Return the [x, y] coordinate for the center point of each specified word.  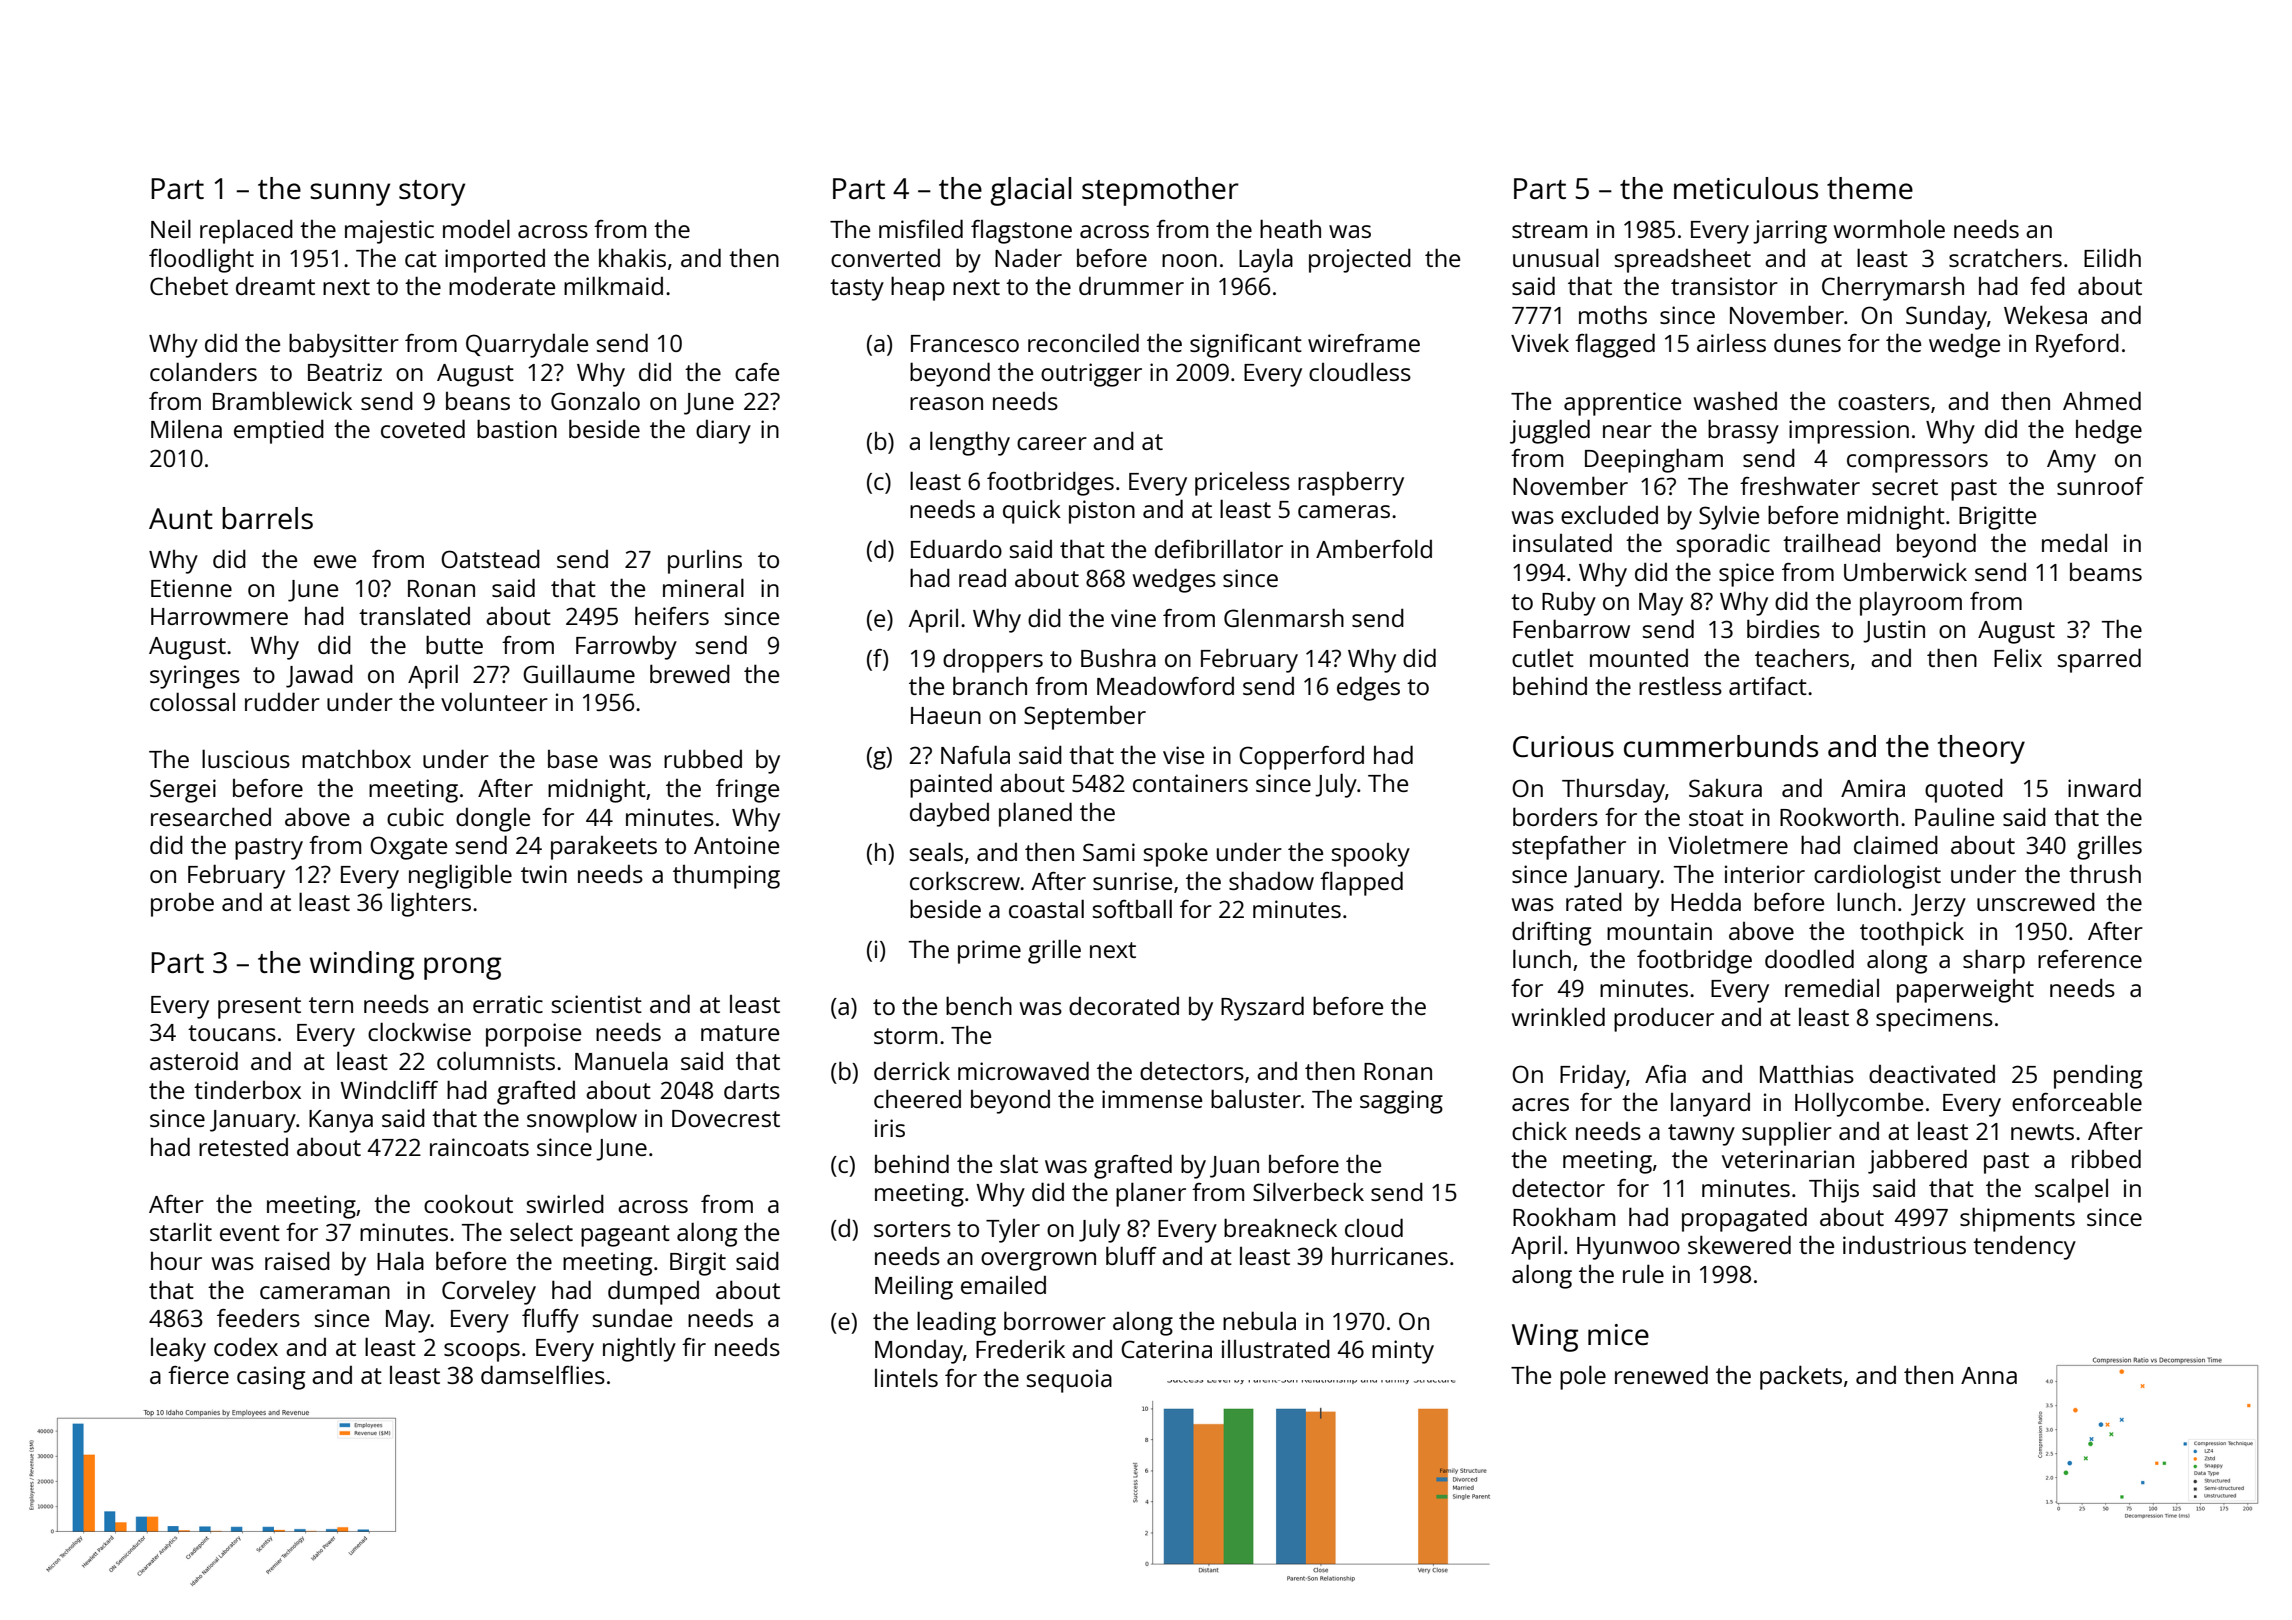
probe [182, 905]
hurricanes [1390, 1256]
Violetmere [1728, 845]
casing [271, 1378]
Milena [186, 428]
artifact [1768, 686]
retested [243, 1147]
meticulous [1746, 188]
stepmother [1160, 191]
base [573, 759]
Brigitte [1997, 518]
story [432, 193]
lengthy [970, 443]
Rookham [1564, 1216]
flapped [1361, 883]
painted [951, 785]
